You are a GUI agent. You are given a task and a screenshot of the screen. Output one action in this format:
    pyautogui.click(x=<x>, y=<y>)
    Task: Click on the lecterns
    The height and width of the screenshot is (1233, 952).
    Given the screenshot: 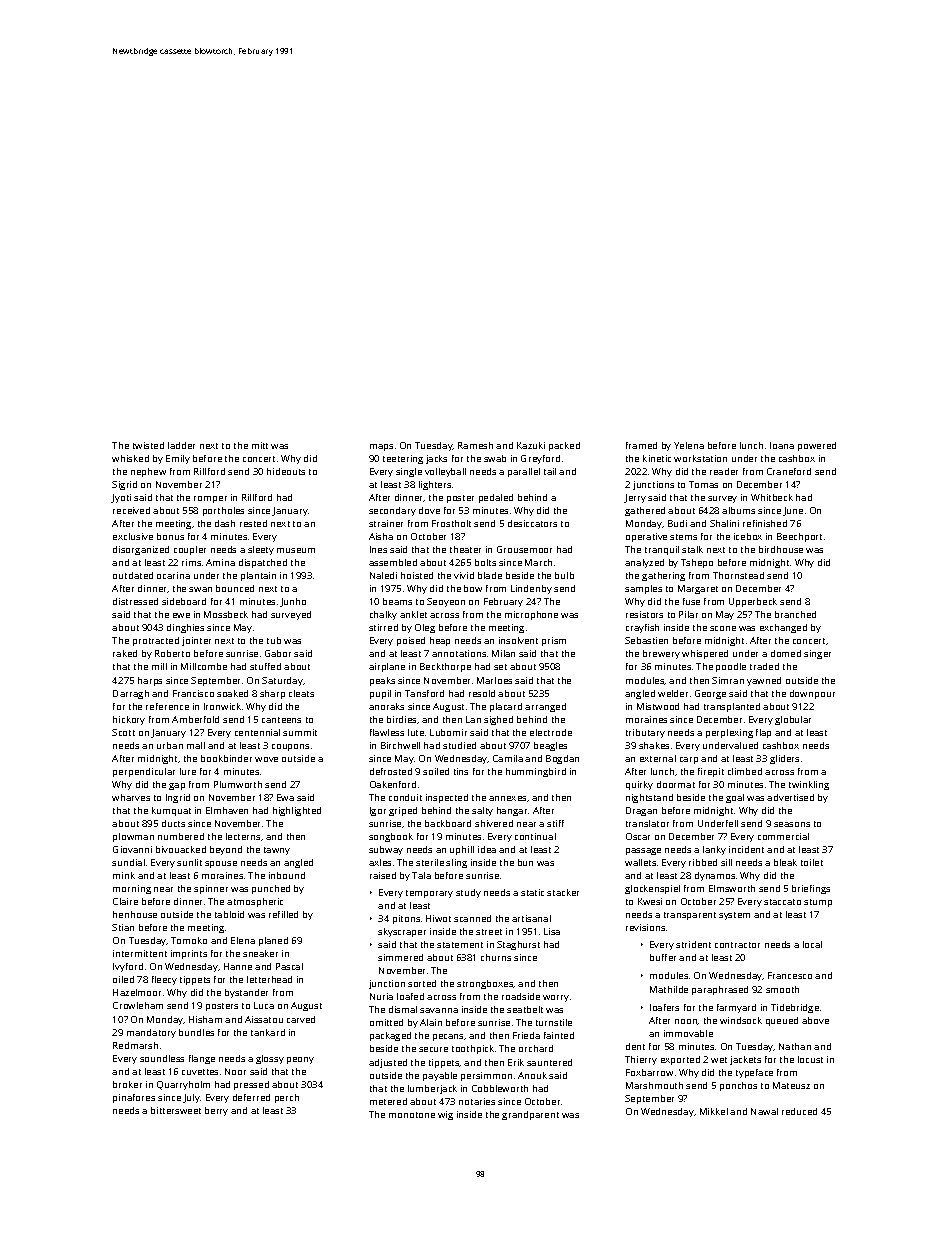 What is the action you would take?
    pyautogui.click(x=243, y=836)
